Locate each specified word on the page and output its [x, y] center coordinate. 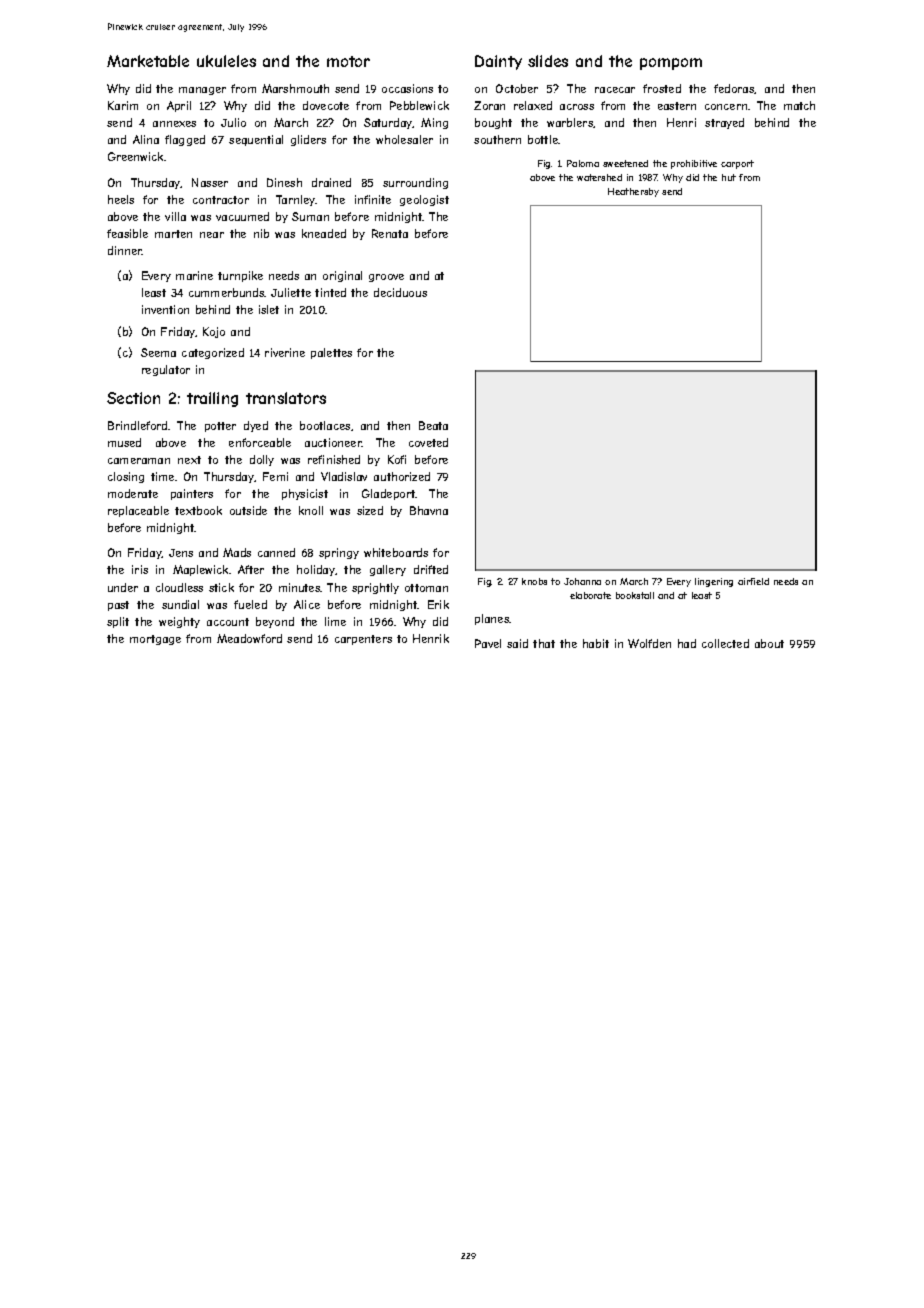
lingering [714, 582]
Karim [123, 105]
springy [339, 553]
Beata [433, 425]
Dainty [498, 62]
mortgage [155, 640]
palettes [331, 353]
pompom [671, 64]
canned [276, 552]
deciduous [400, 292]
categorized [213, 353]
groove [386, 278]
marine [194, 275]
